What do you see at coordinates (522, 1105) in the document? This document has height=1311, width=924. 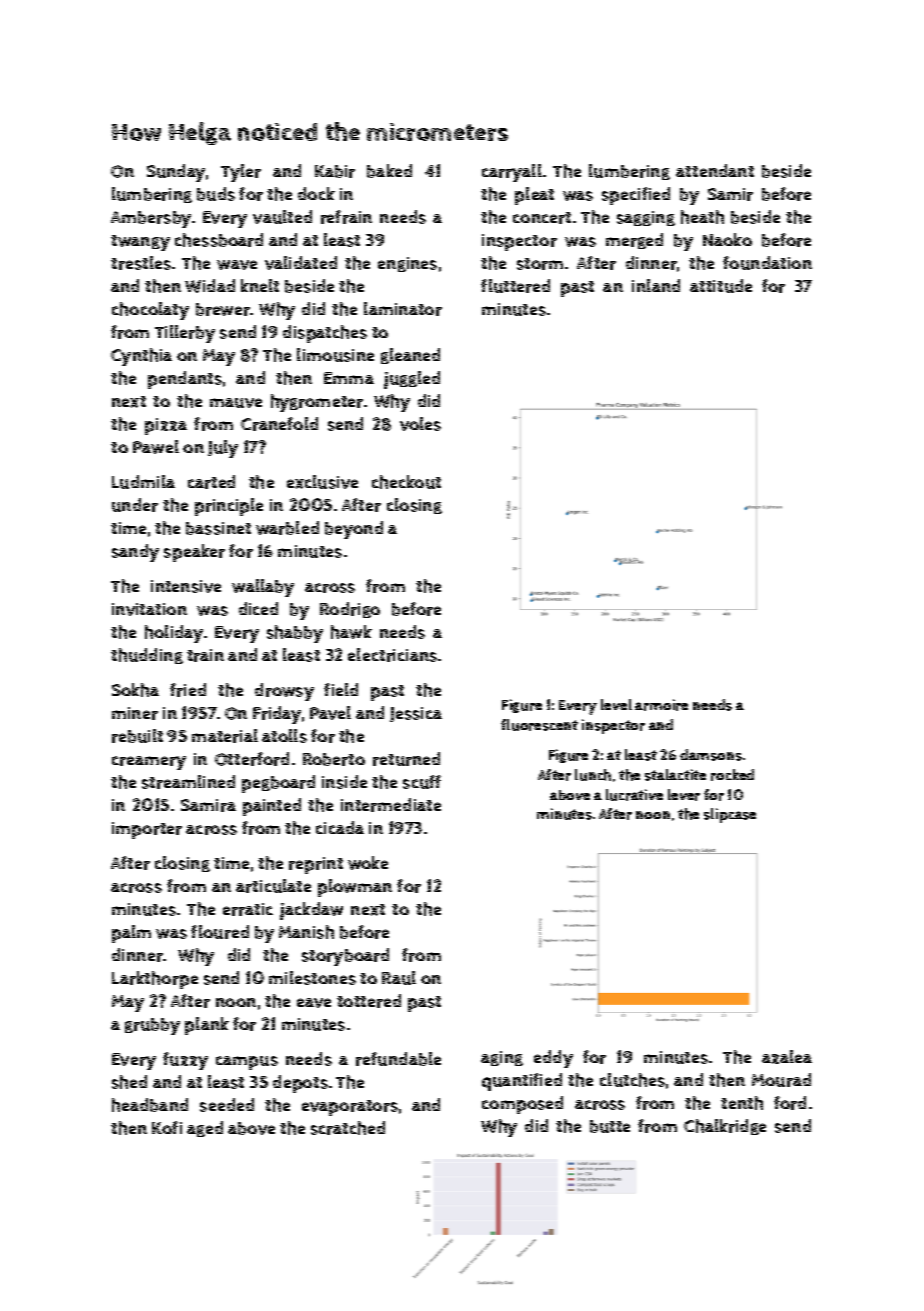 I see `composed` at bounding box center [522, 1105].
